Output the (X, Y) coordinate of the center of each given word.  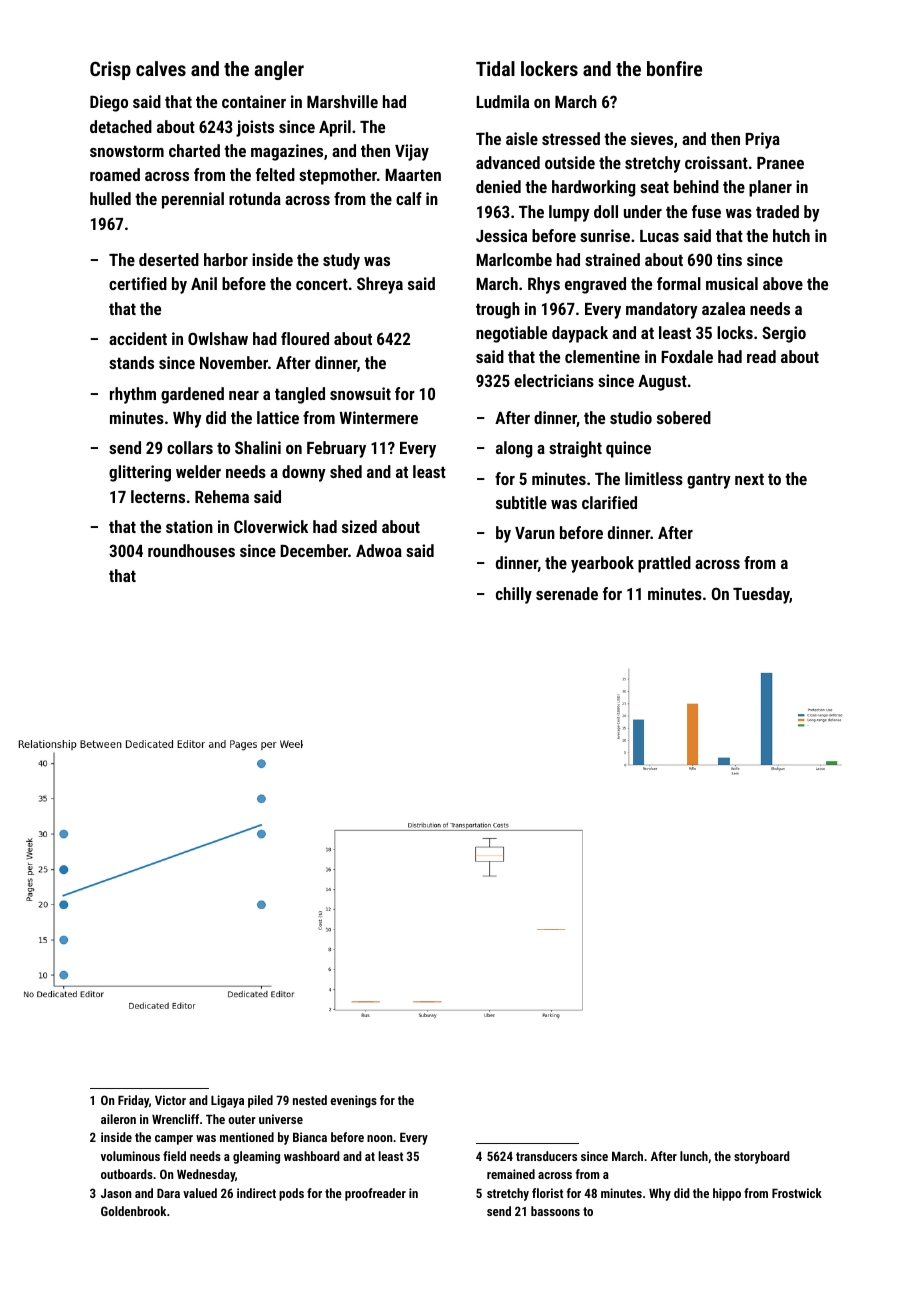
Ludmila (502, 101)
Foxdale (687, 356)
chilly (514, 595)
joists (255, 128)
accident (138, 338)
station (189, 526)
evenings (354, 1101)
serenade (567, 593)
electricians (554, 380)
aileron (118, 1119)
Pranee (780, 163)
